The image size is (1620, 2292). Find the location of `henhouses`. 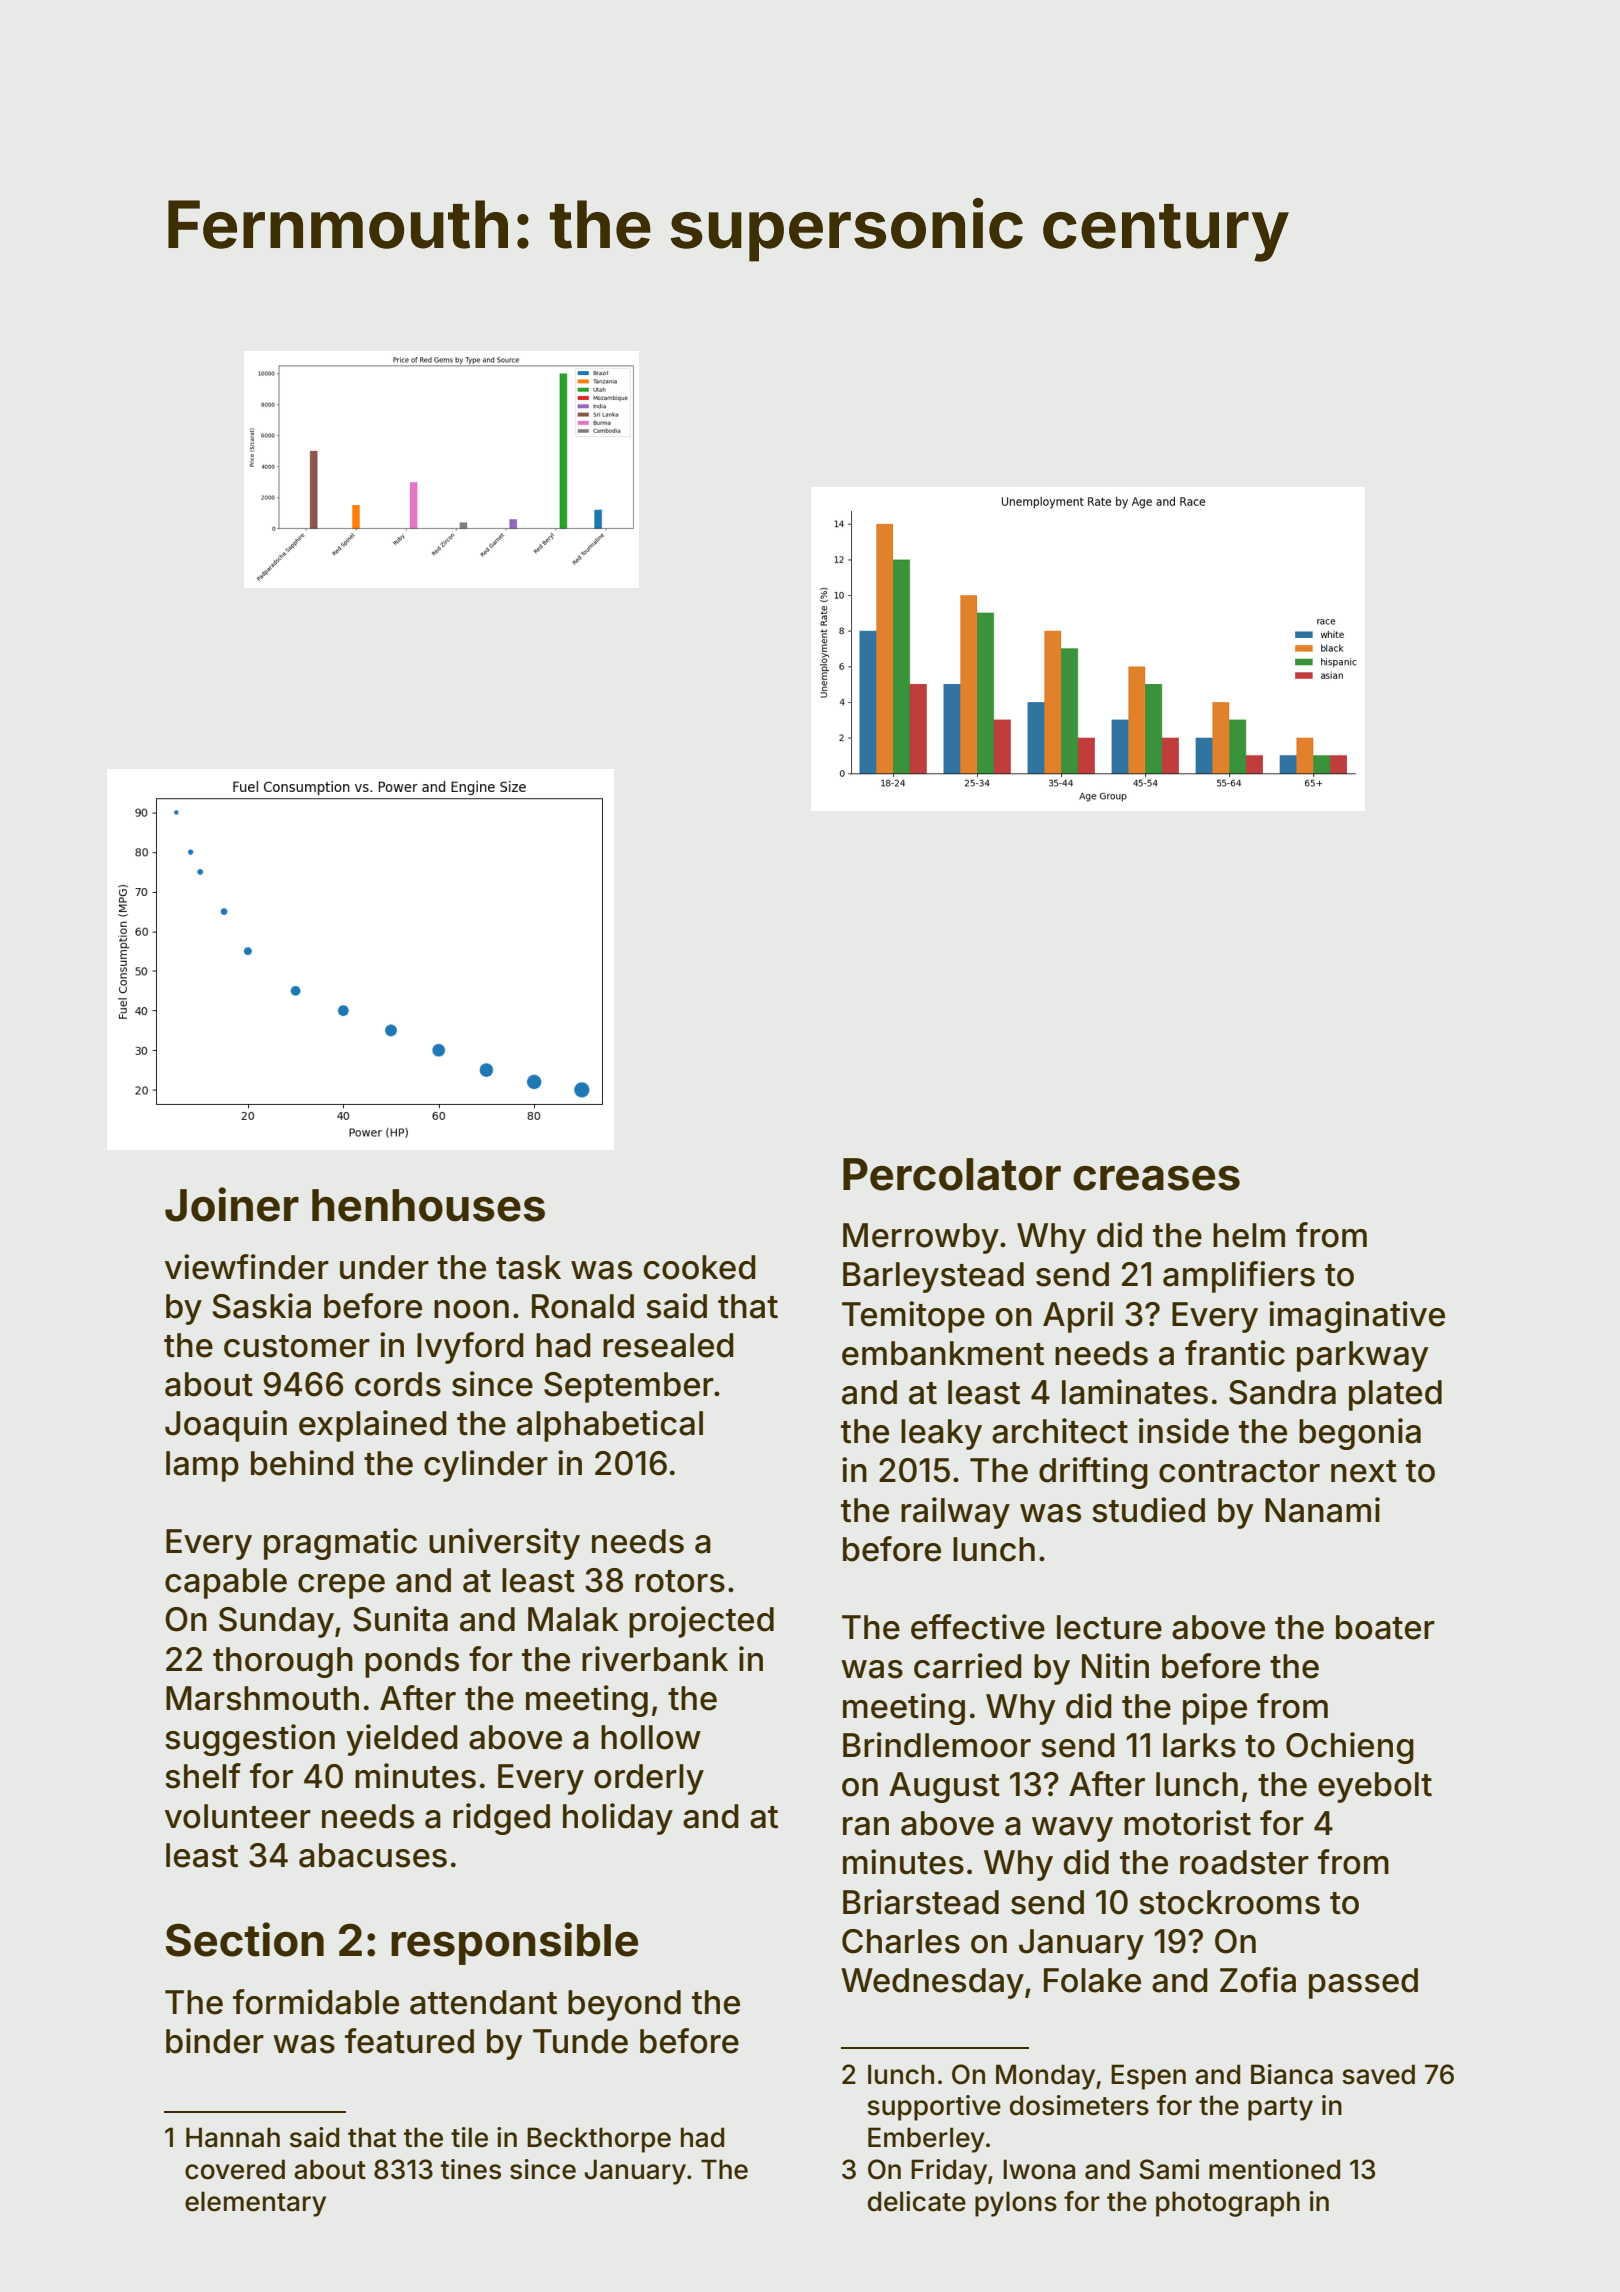

henhouses is located at coordinates (428, 1205).
